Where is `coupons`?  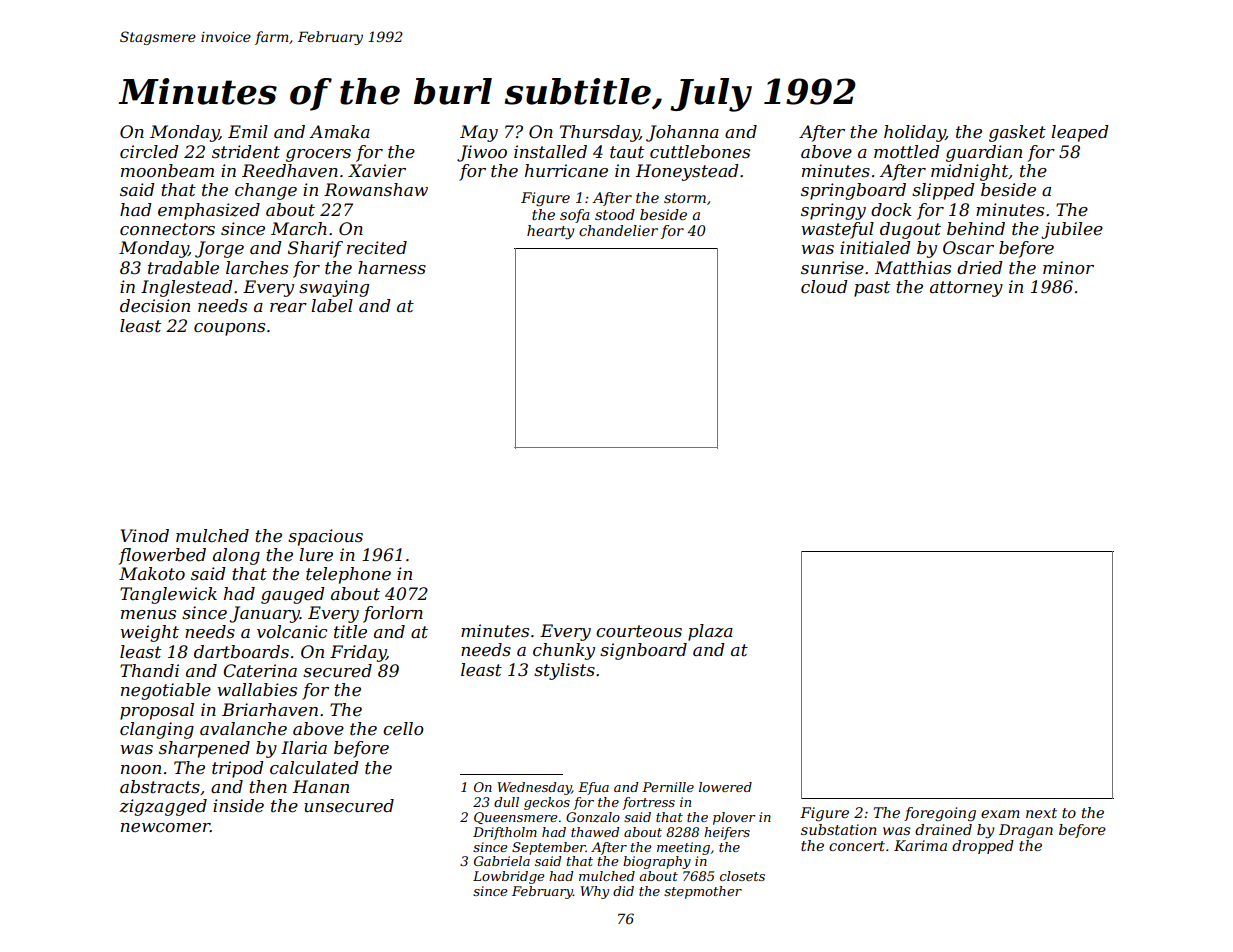
coupons is located at coordinates (229, 329).
